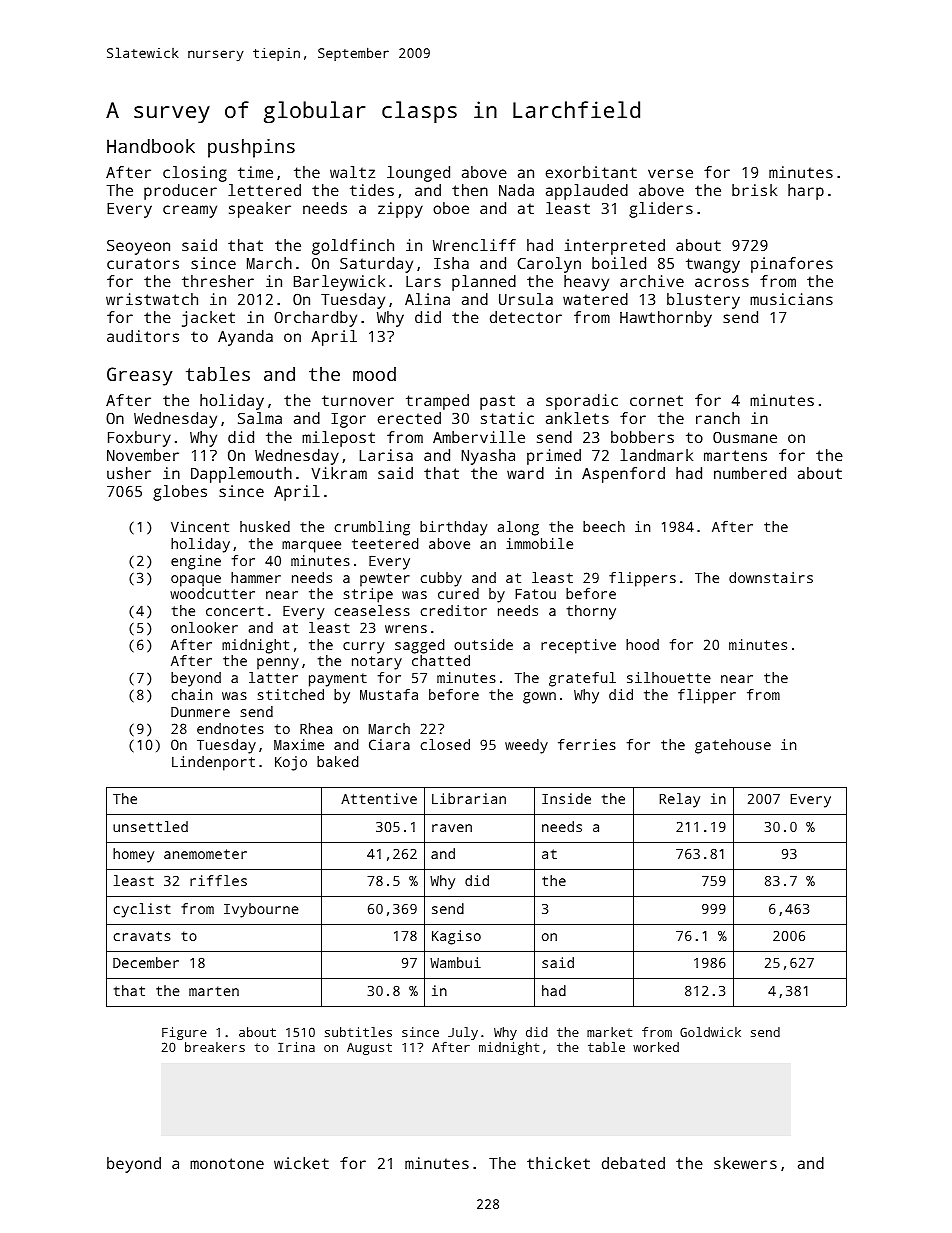 This screenshot has height=1233, width=952. I want to click on exorbitant, so click(591, 172).
